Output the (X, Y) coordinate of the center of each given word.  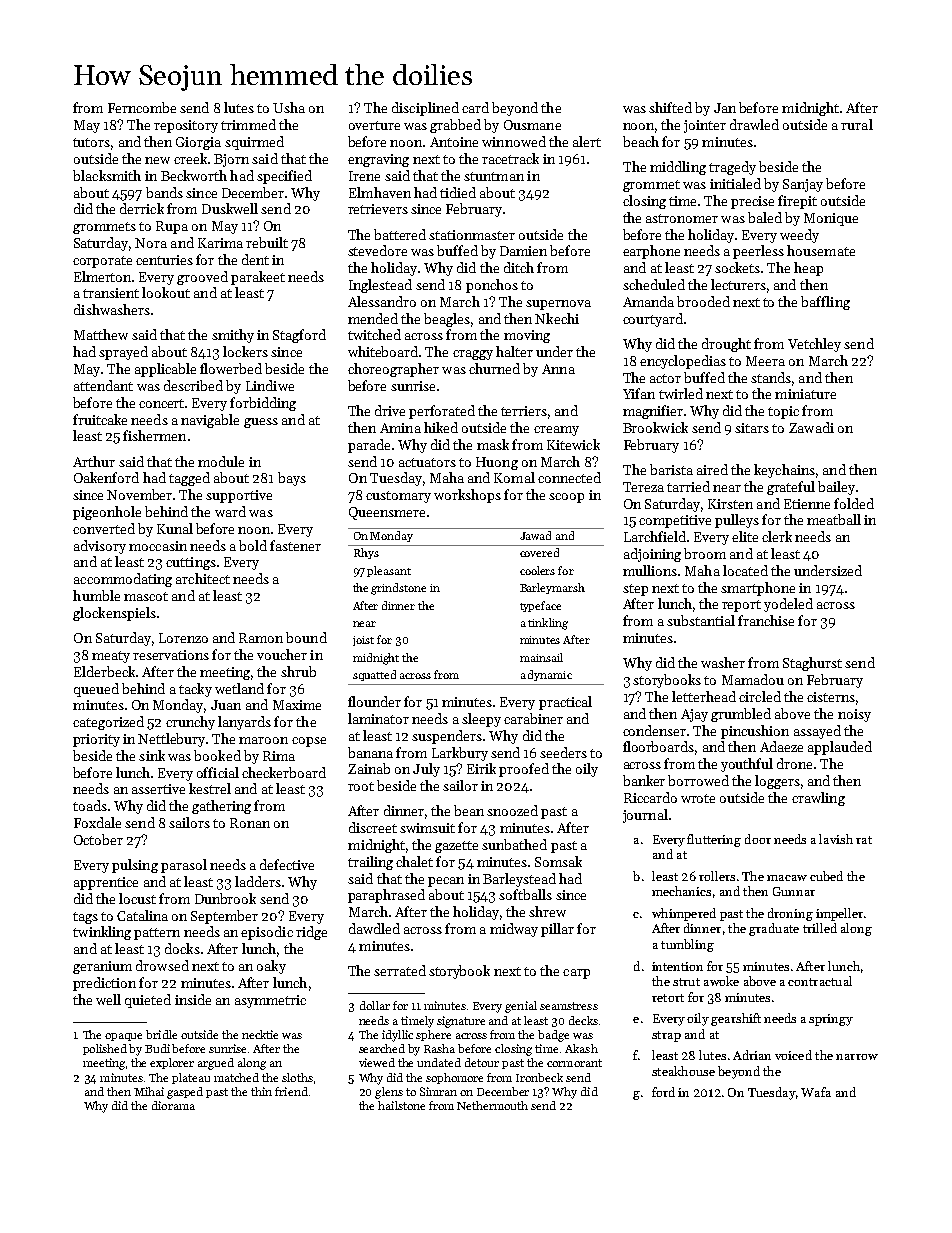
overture (374, 125)
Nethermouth (492, 1105)
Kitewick (573, 444)
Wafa (816, 1092)
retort (668, 998)
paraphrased (386, 896)
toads (90, 805)
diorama (173, 1105)
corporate (102, 262)
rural (857, 124)
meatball (834, 519)
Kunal (175, 528)
